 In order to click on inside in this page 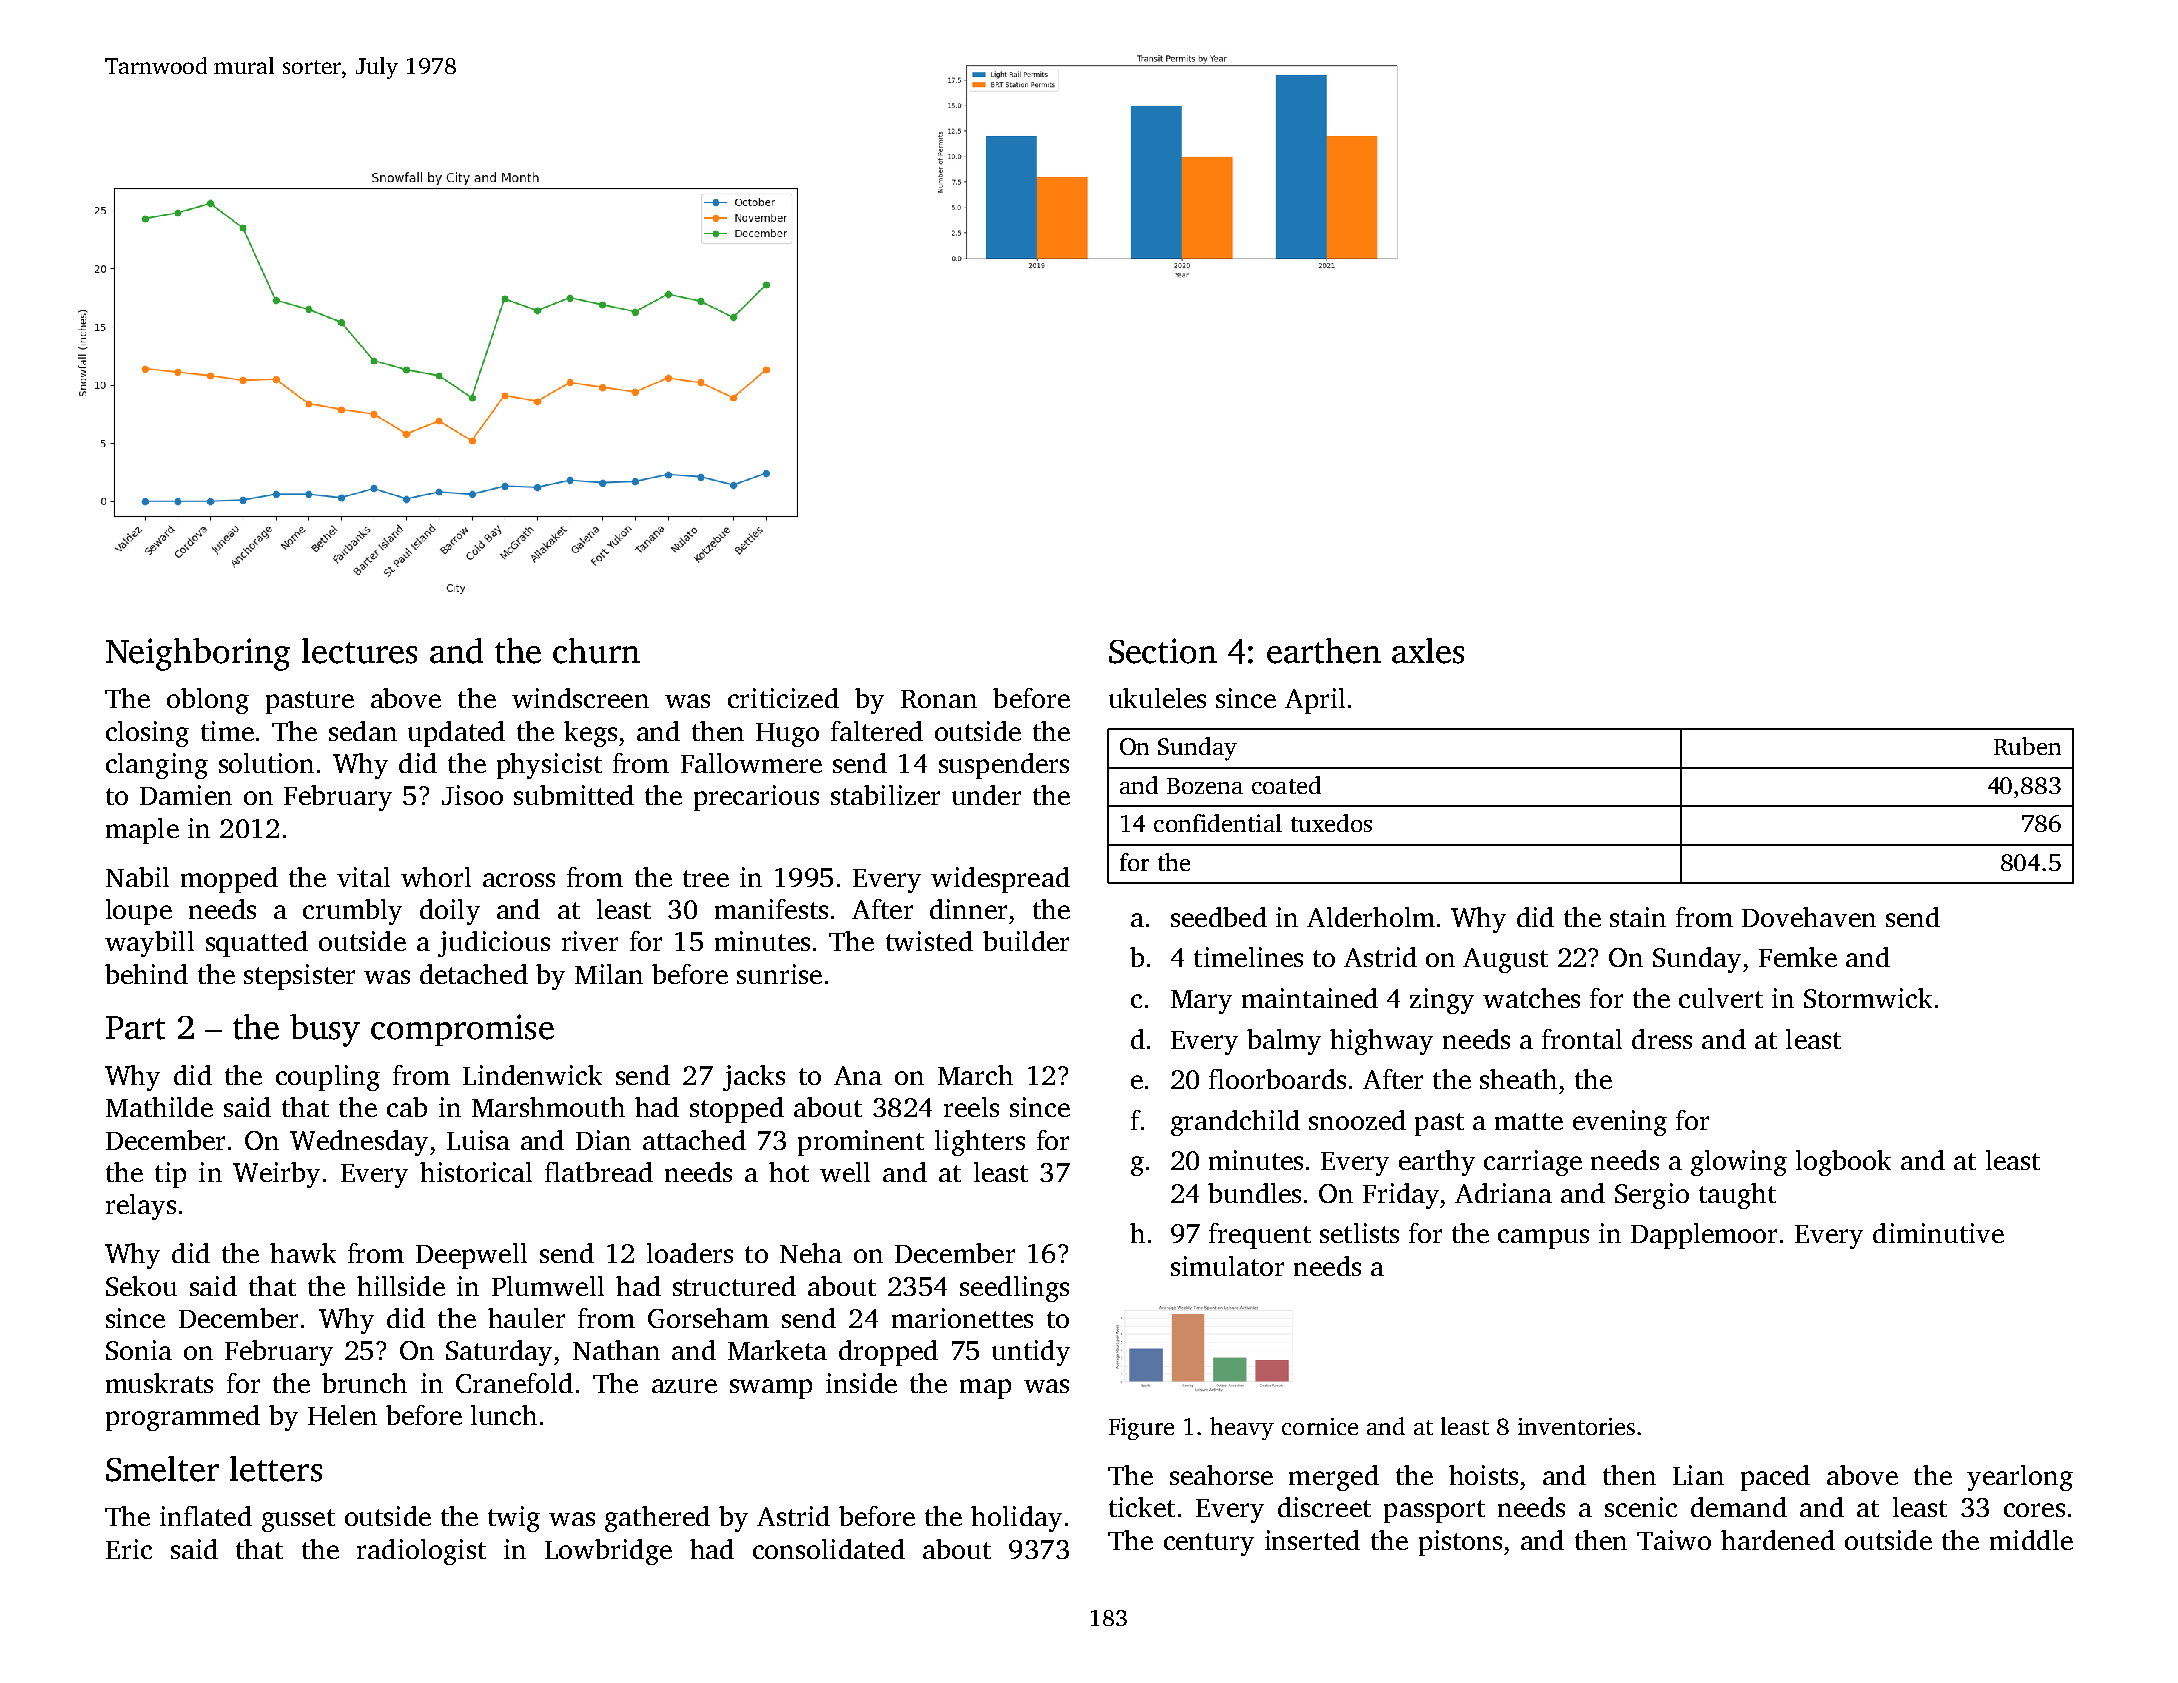, I will do `click(861, 1383)`.
